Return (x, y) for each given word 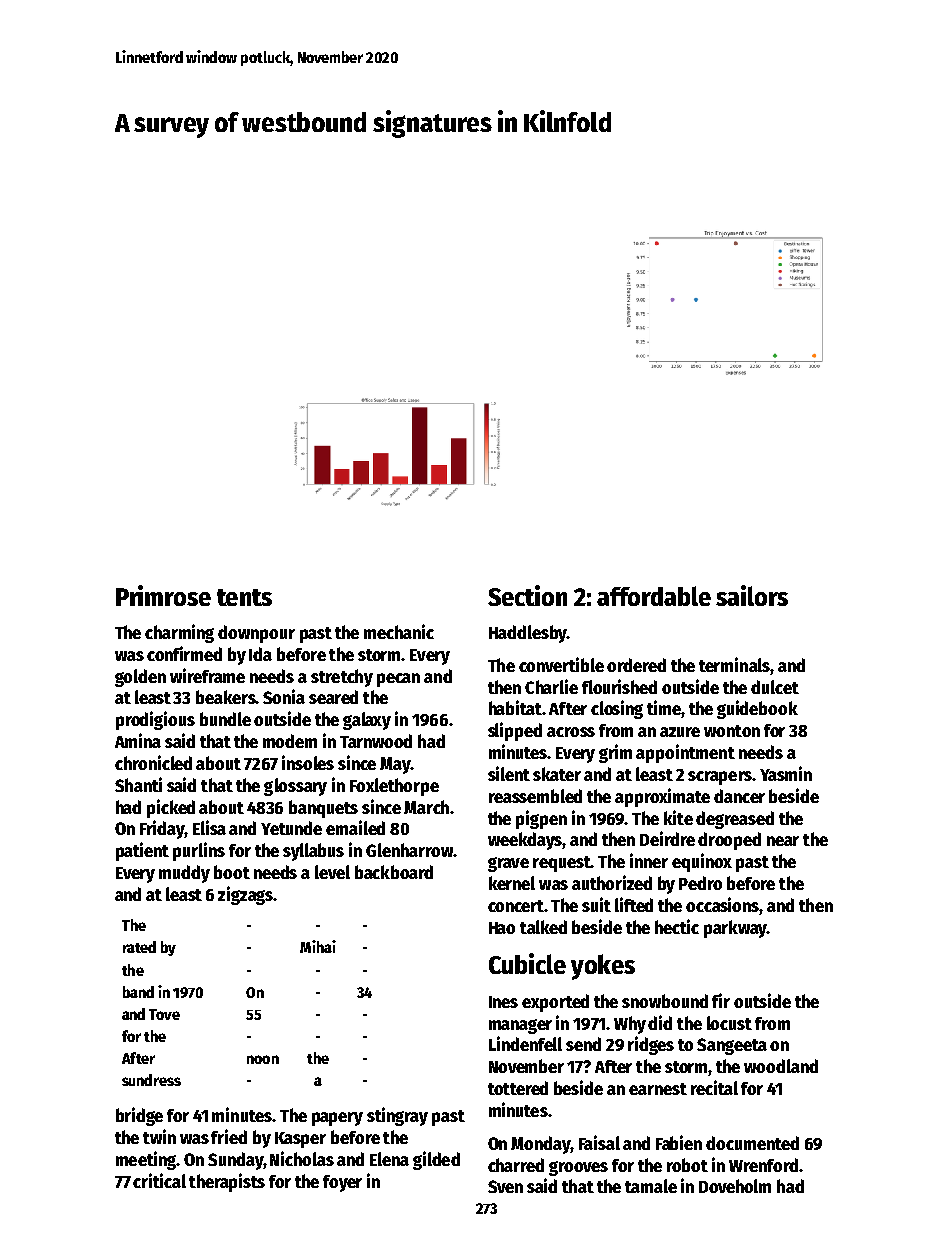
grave (508, 864)
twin (159, 1136)
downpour (256, 634)
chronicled (153, 762)
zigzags (245, 895)
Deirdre (667, 838)
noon (263, 1059)
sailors (752, 595)
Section (527, 595)
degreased (735, 820)
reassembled (535, 796)
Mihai (318, 946)
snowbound (665, 1001)
